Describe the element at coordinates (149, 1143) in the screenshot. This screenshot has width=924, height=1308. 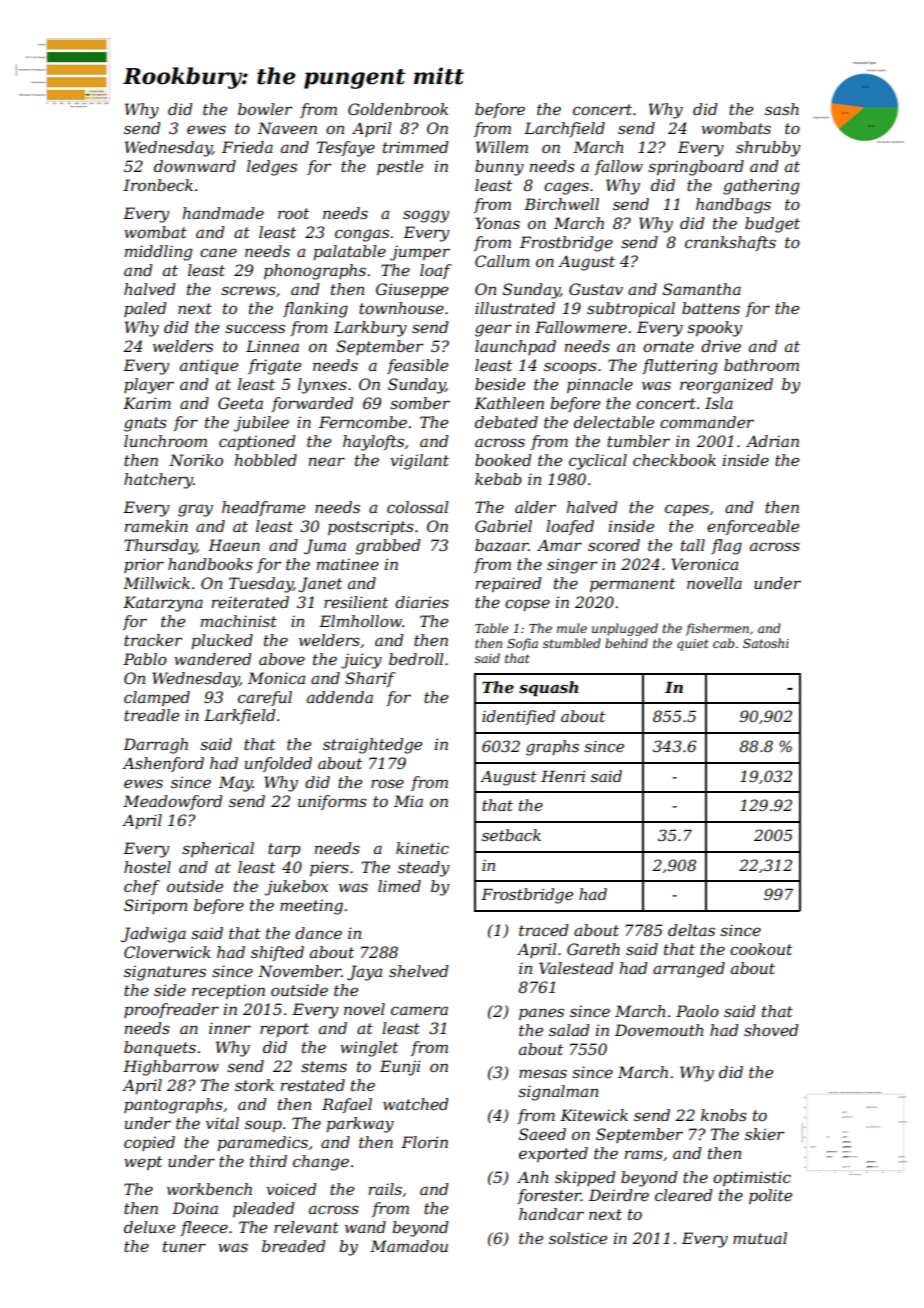
I see `copied` at that location.
